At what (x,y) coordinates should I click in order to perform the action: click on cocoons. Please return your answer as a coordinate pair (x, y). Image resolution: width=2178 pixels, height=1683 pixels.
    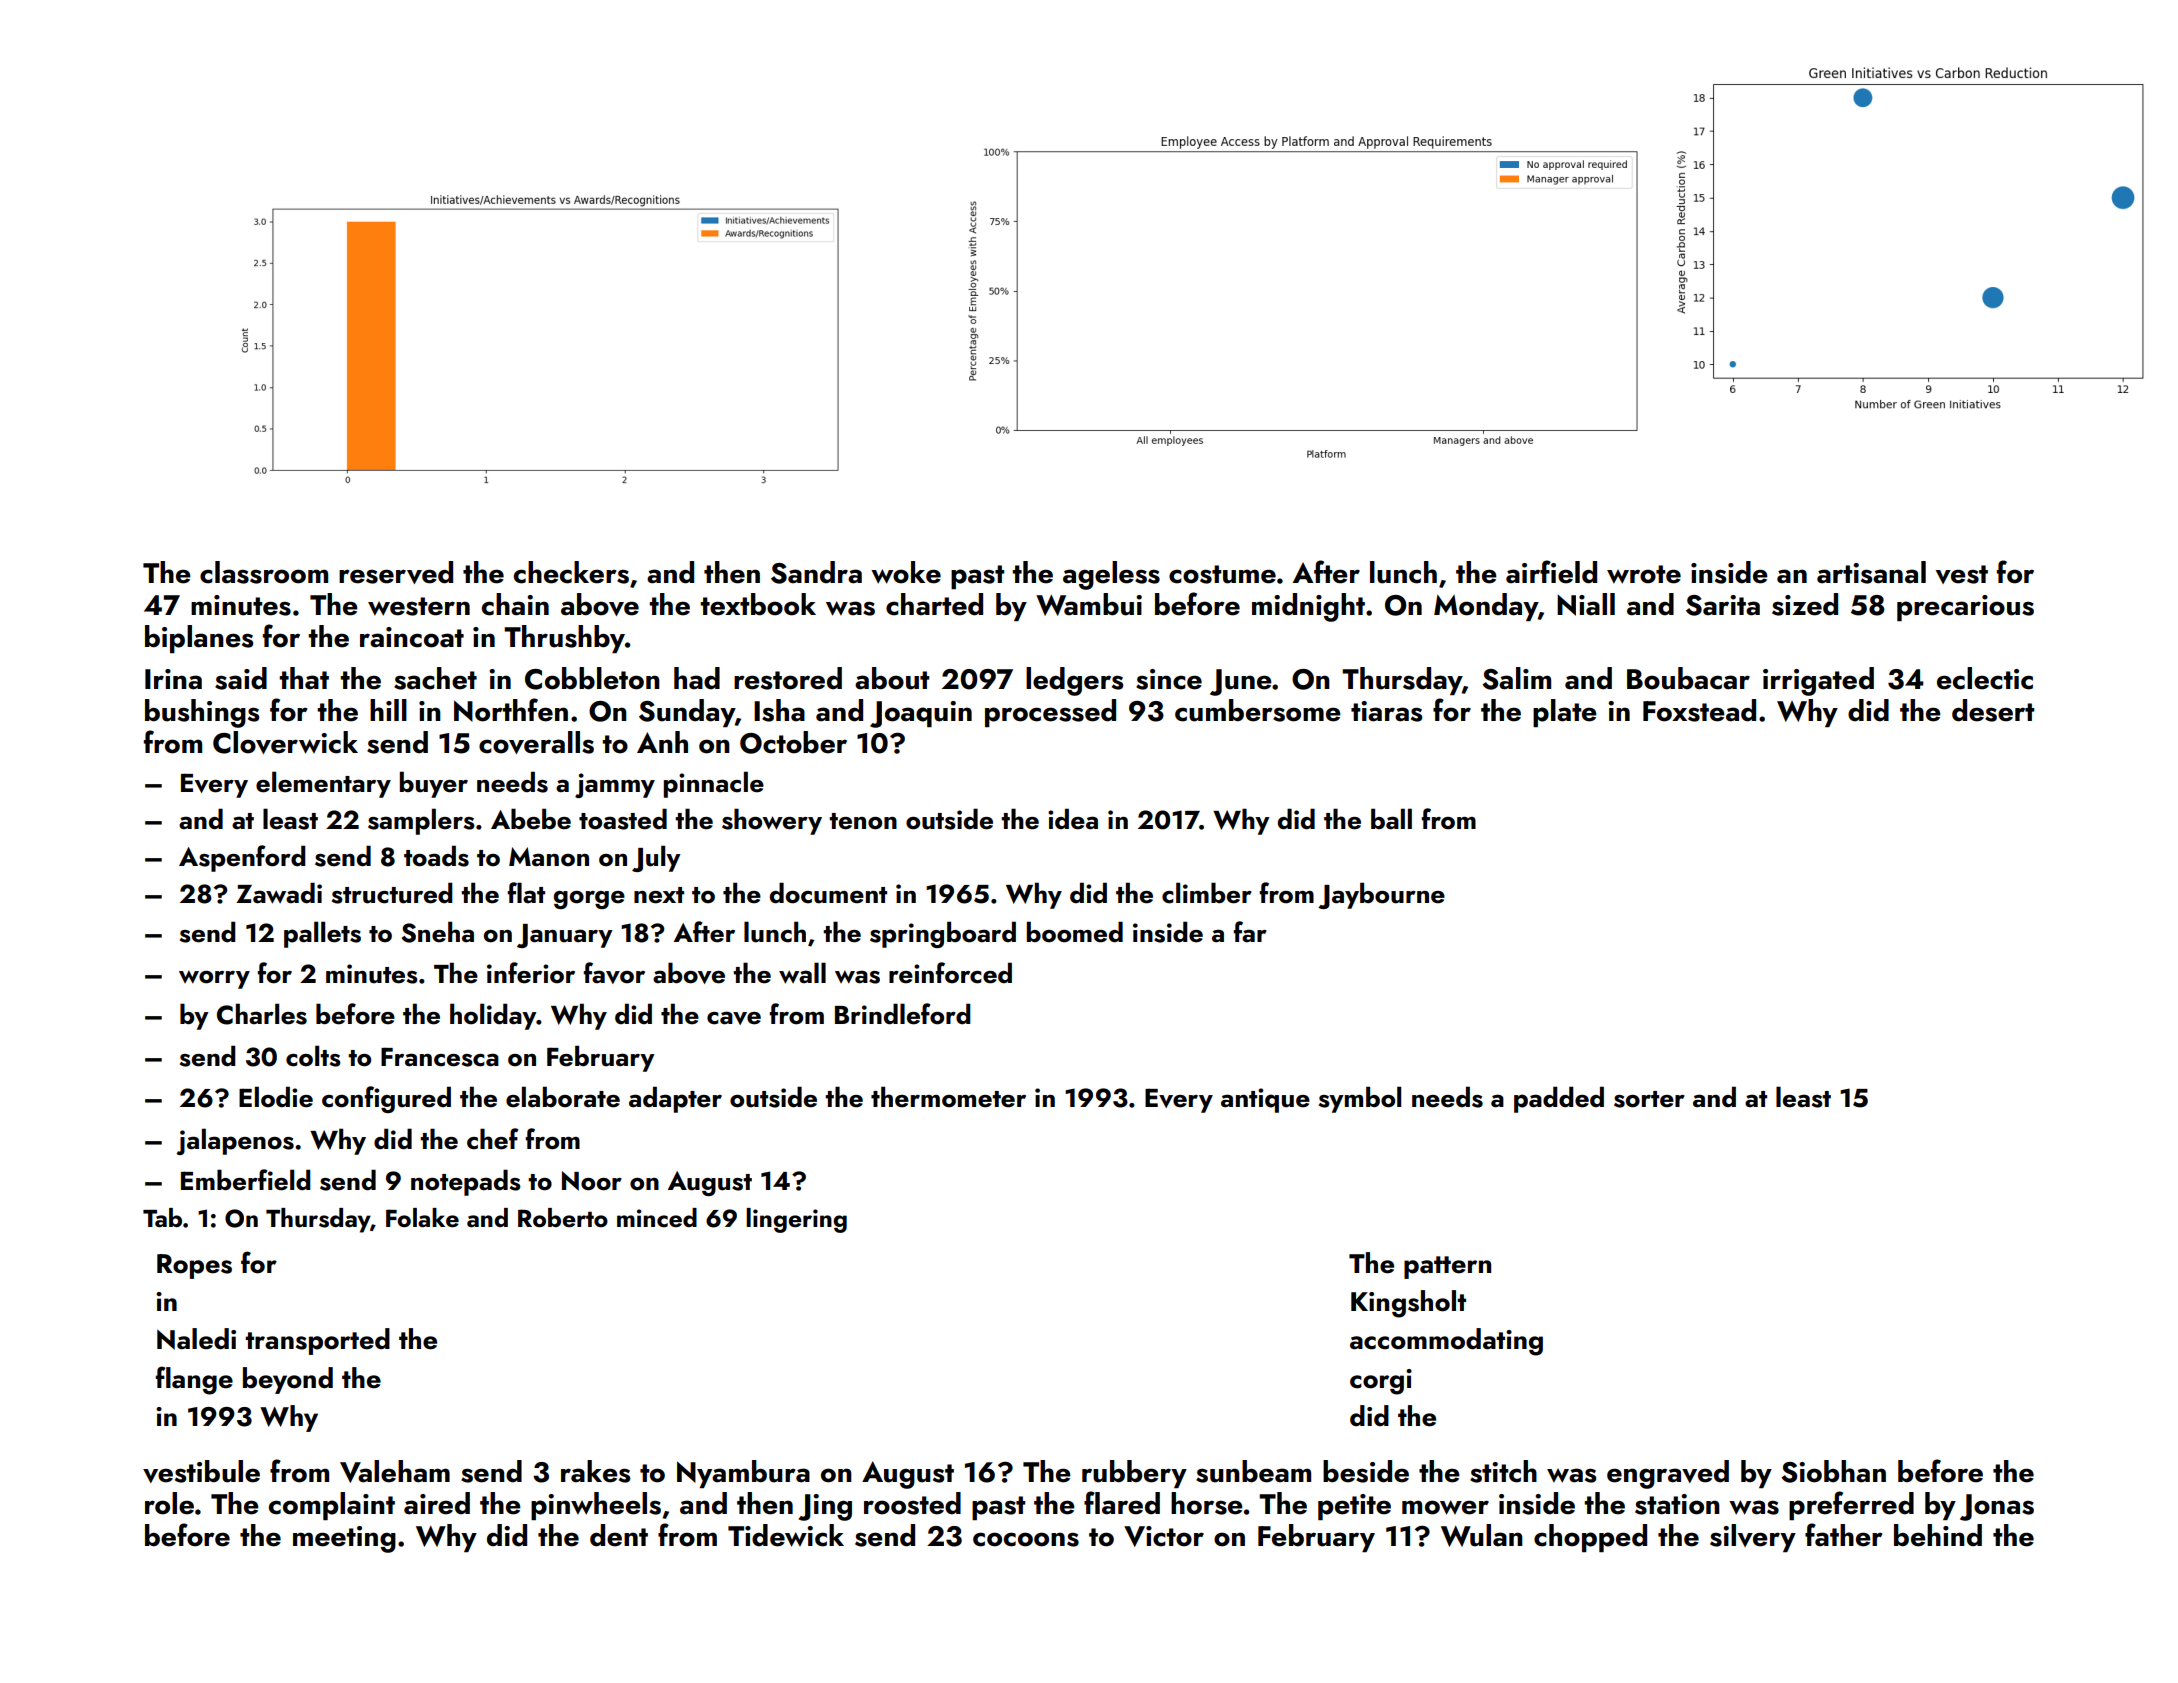
    Looking at the image, I should click on (1026, 1539).
